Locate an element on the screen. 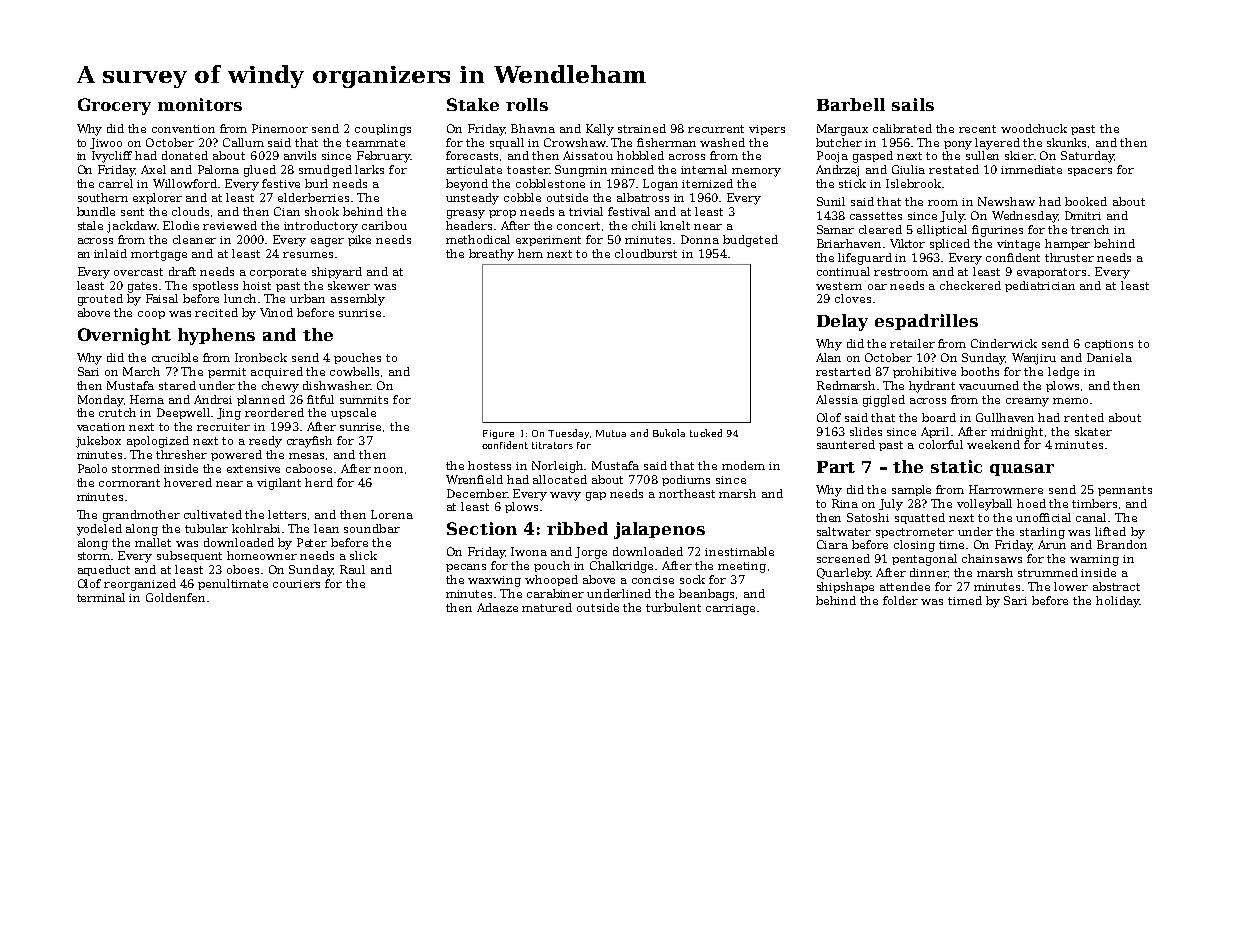  lifted is located at coordinates (1110, 531).
